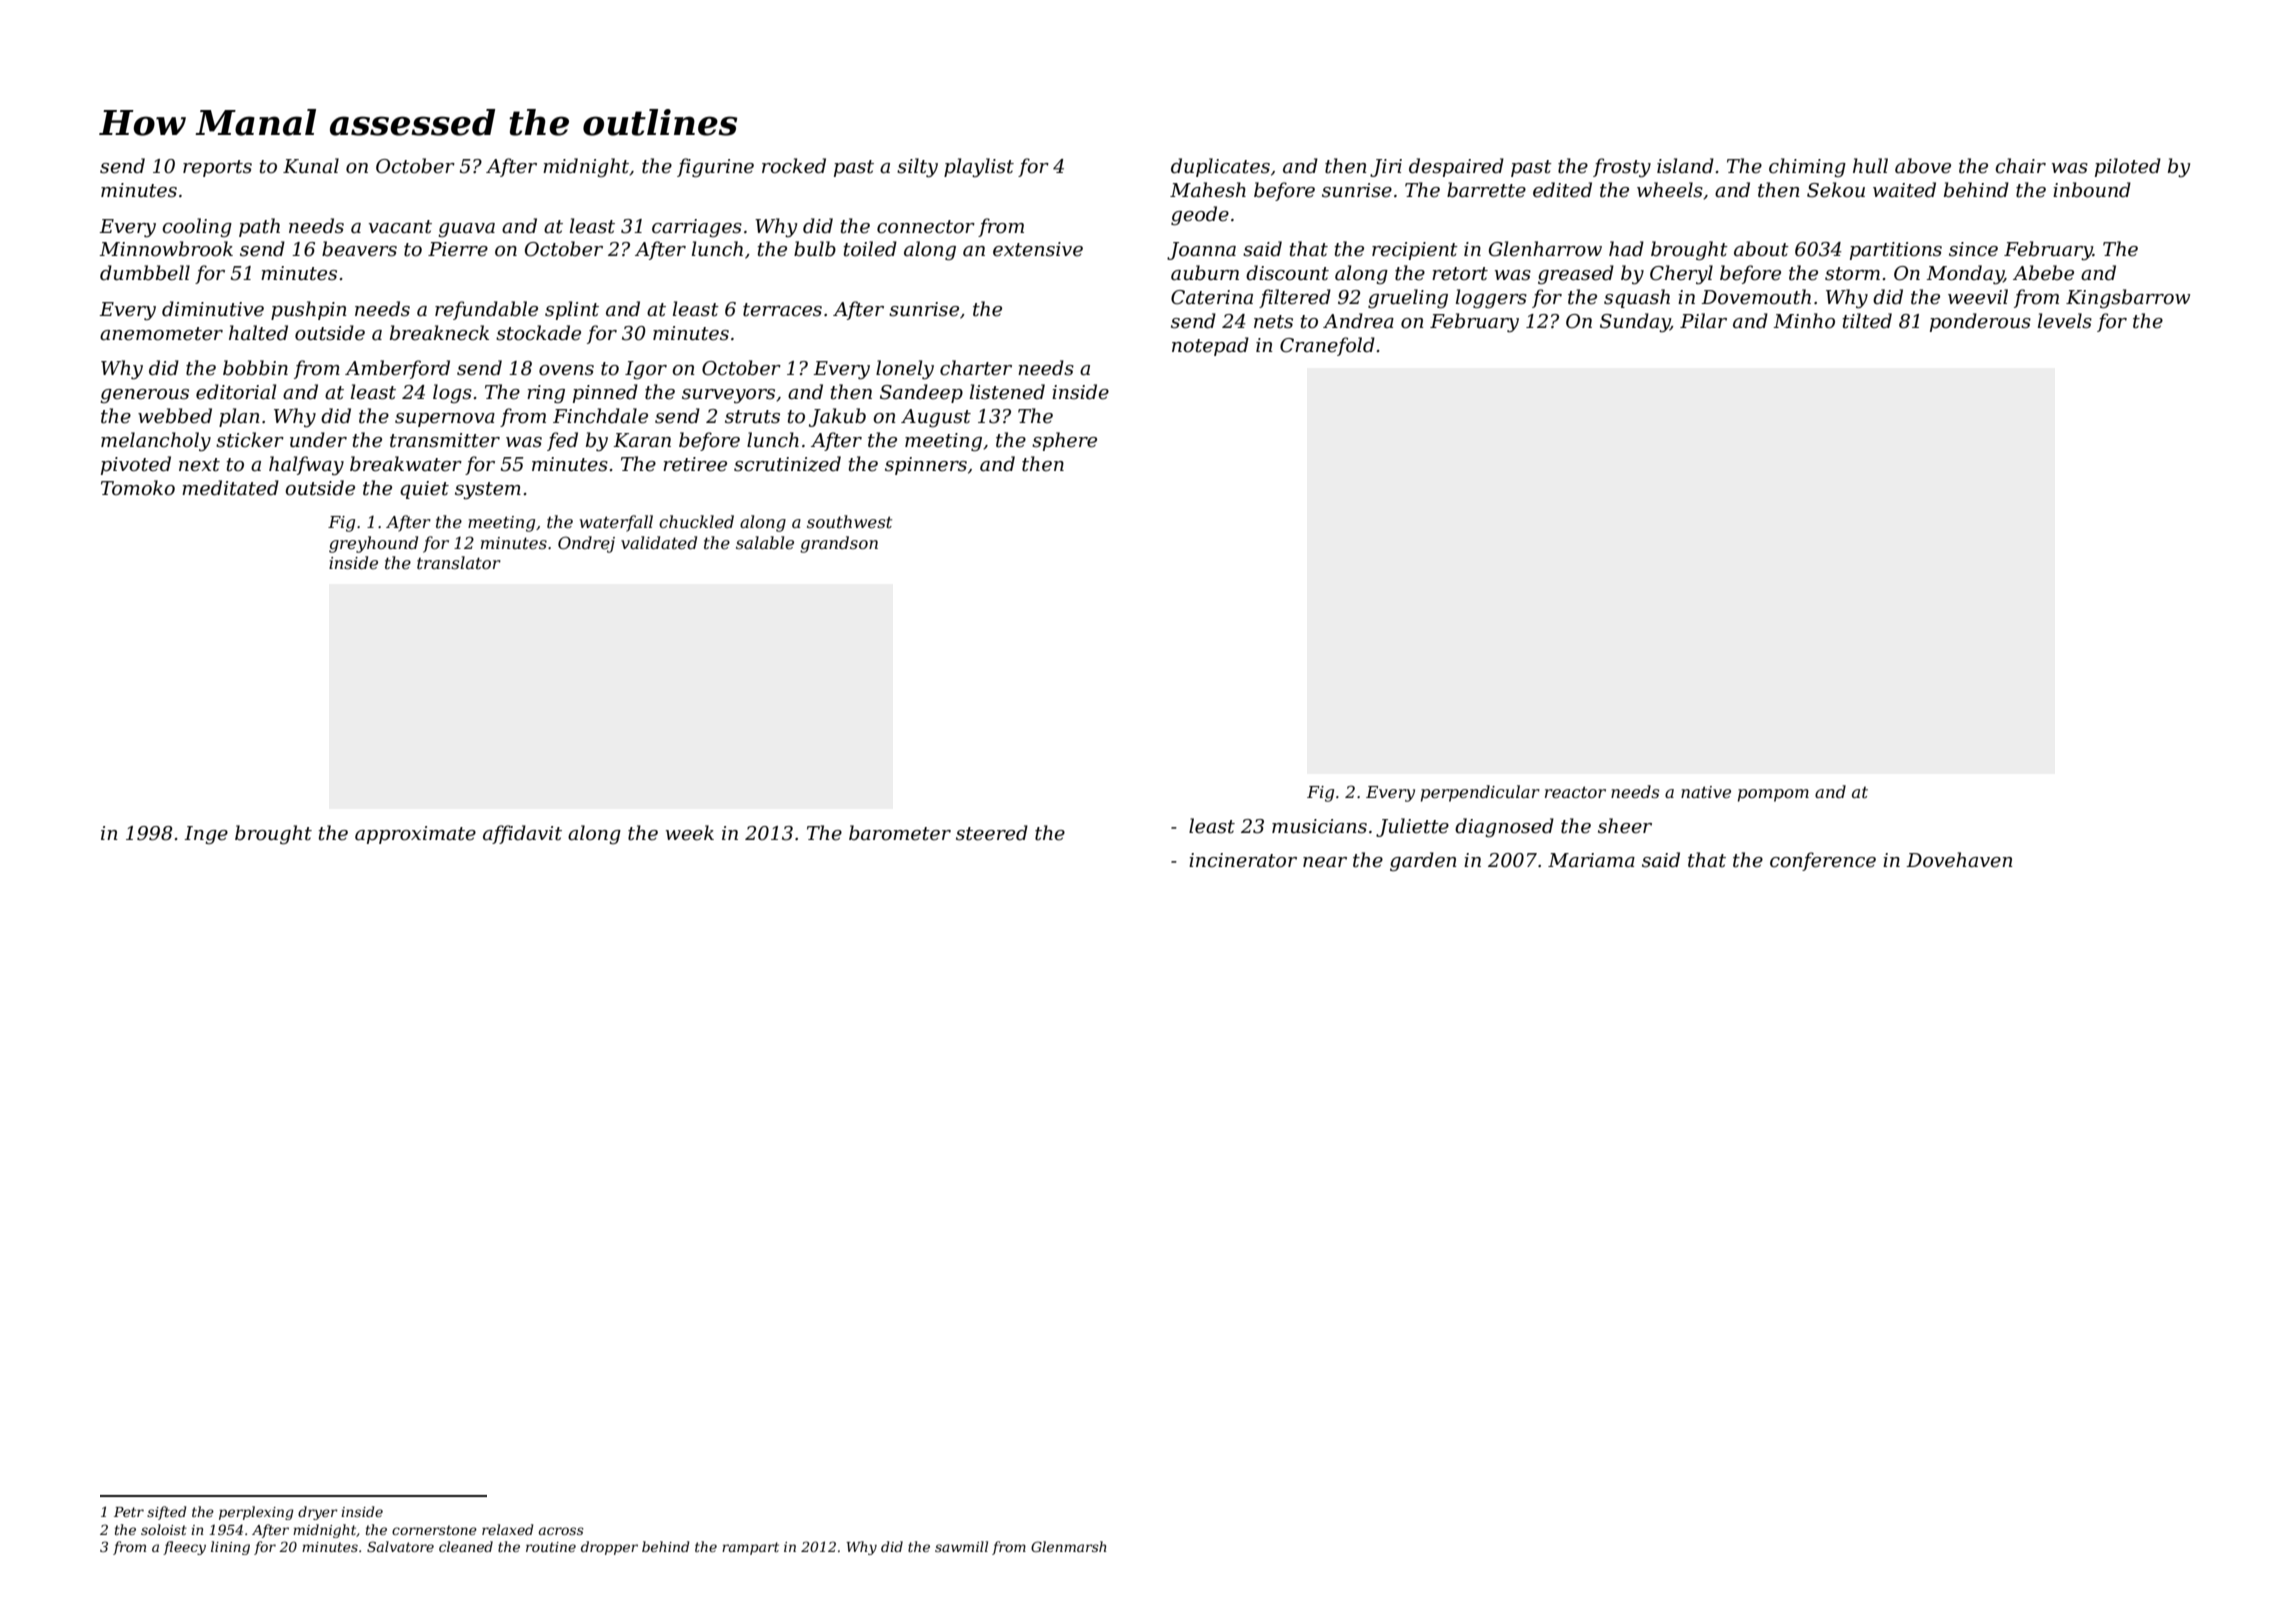 This screenshot has height=1620, width=2292. I want to click on ponderous, so click(1980, 322).
